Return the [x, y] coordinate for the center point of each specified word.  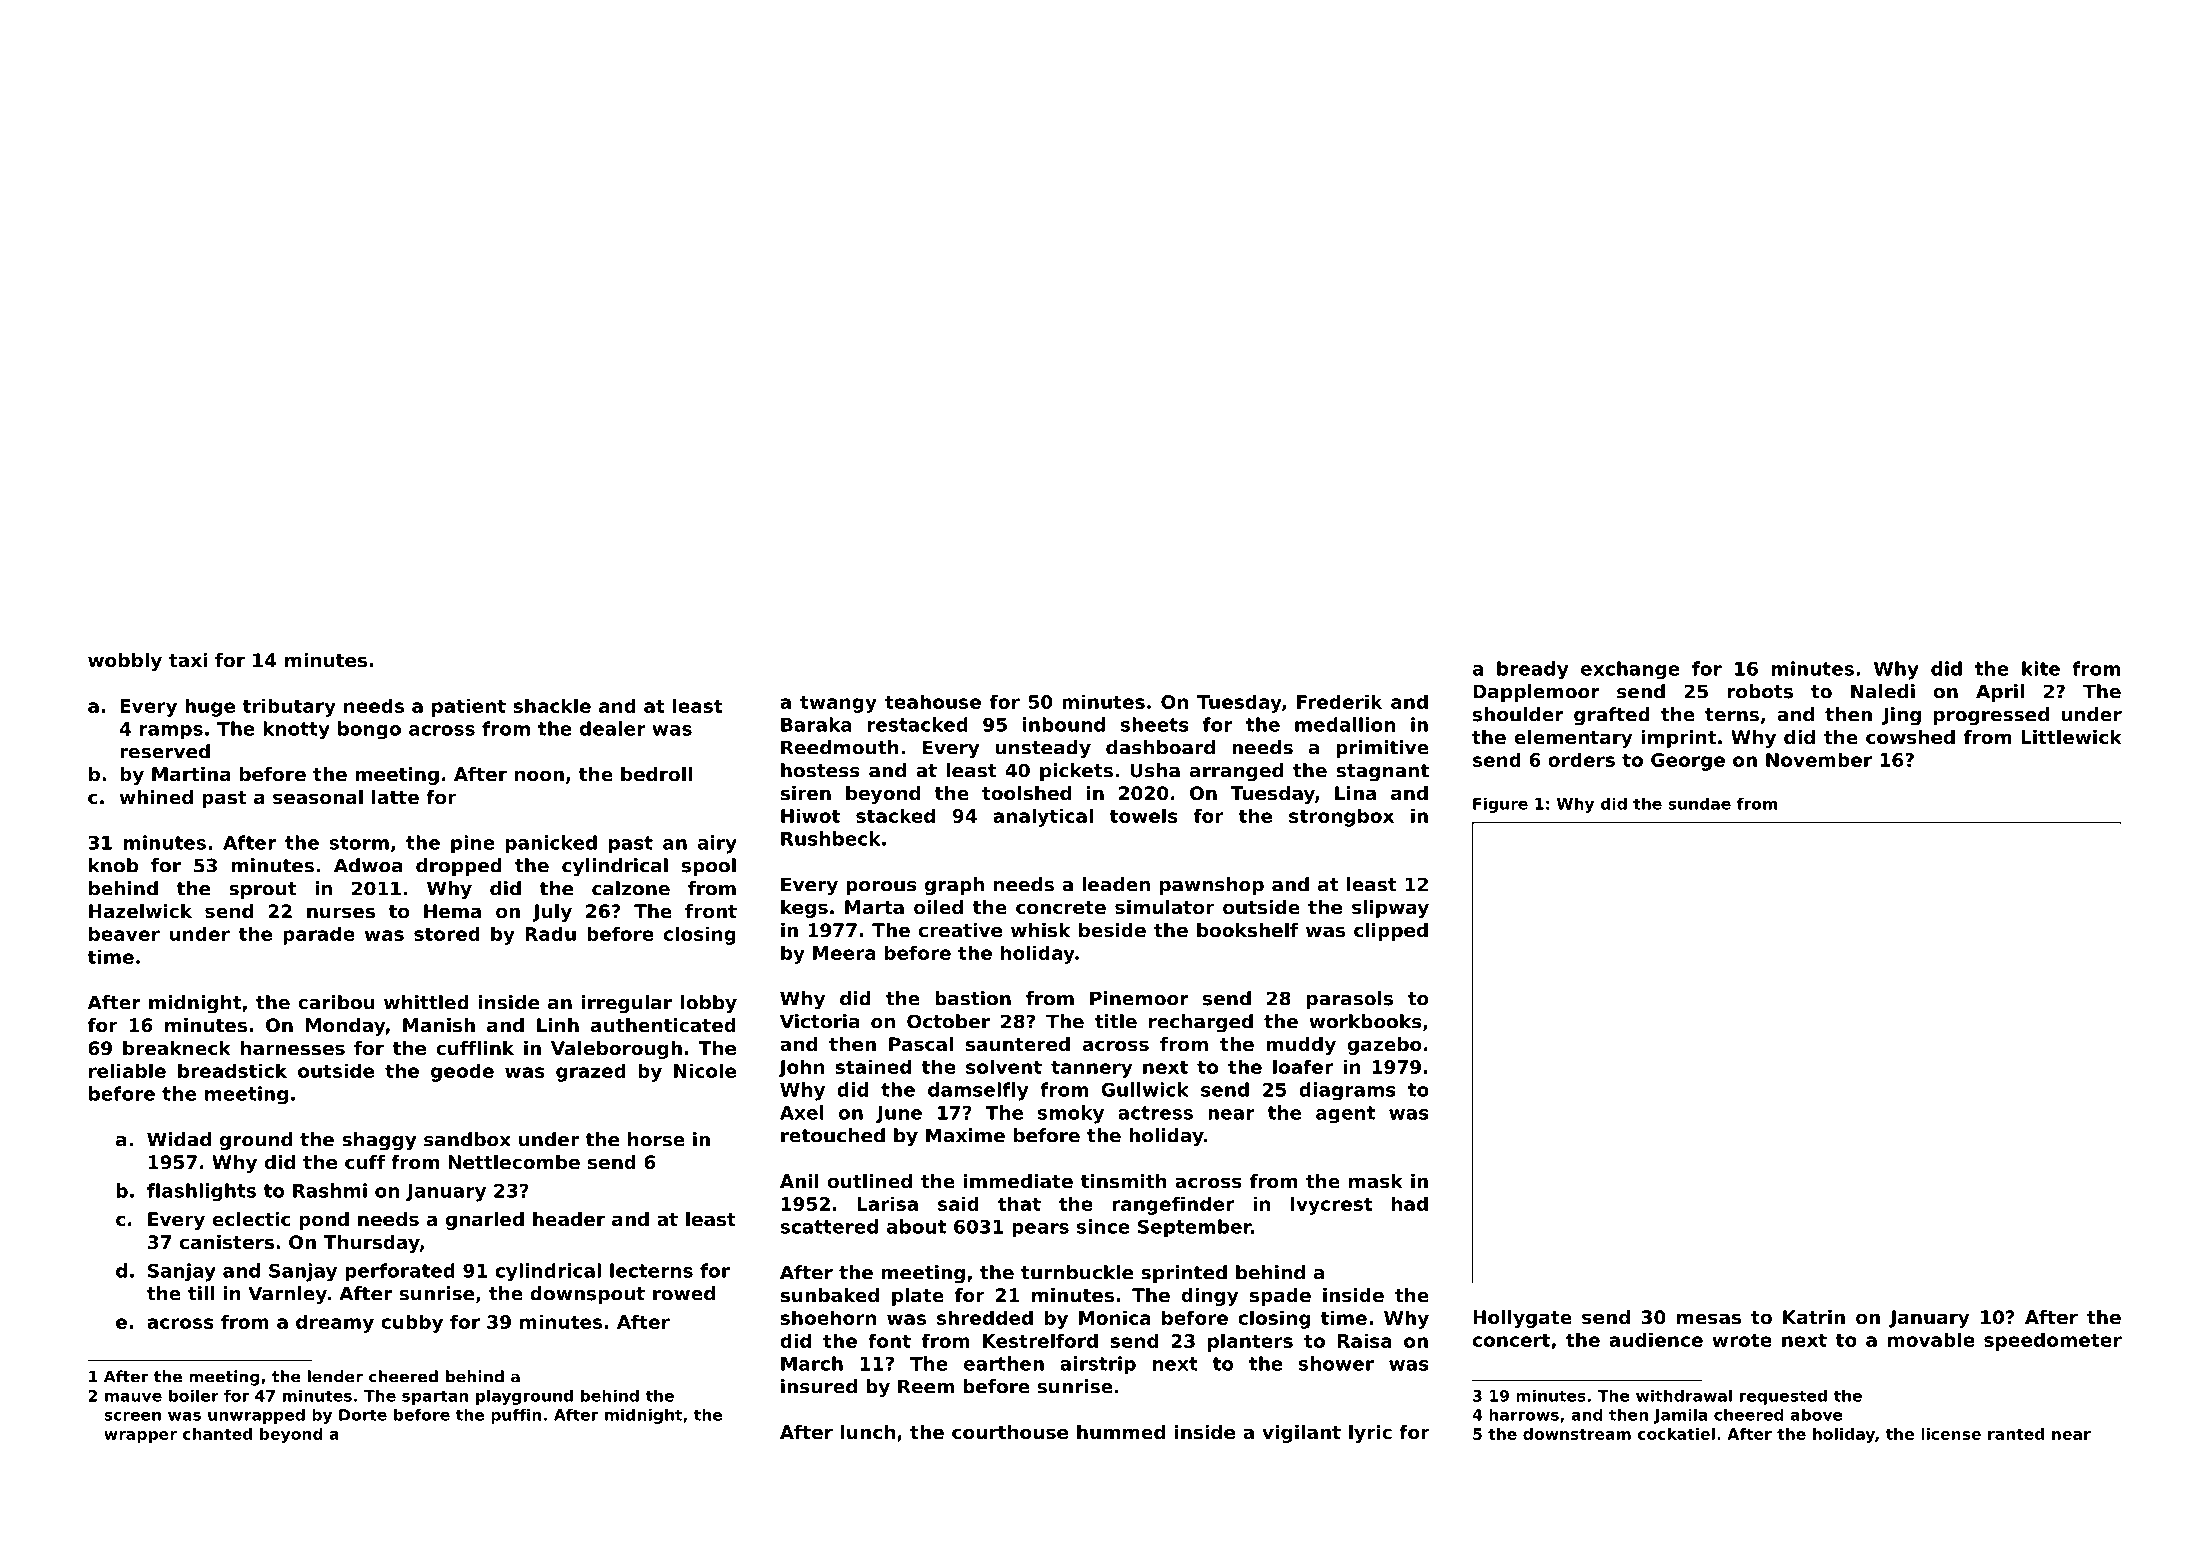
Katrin [1814, 1317]
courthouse [1010, 1432]
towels [1144, 815]
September [1194, 1228]
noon [539, 775]
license [1951, 1434]
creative [960, 930]
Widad [179, 1139]
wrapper [140, 1437]
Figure [1500, 805]
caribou [336, 1002]
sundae [1699, 803]
